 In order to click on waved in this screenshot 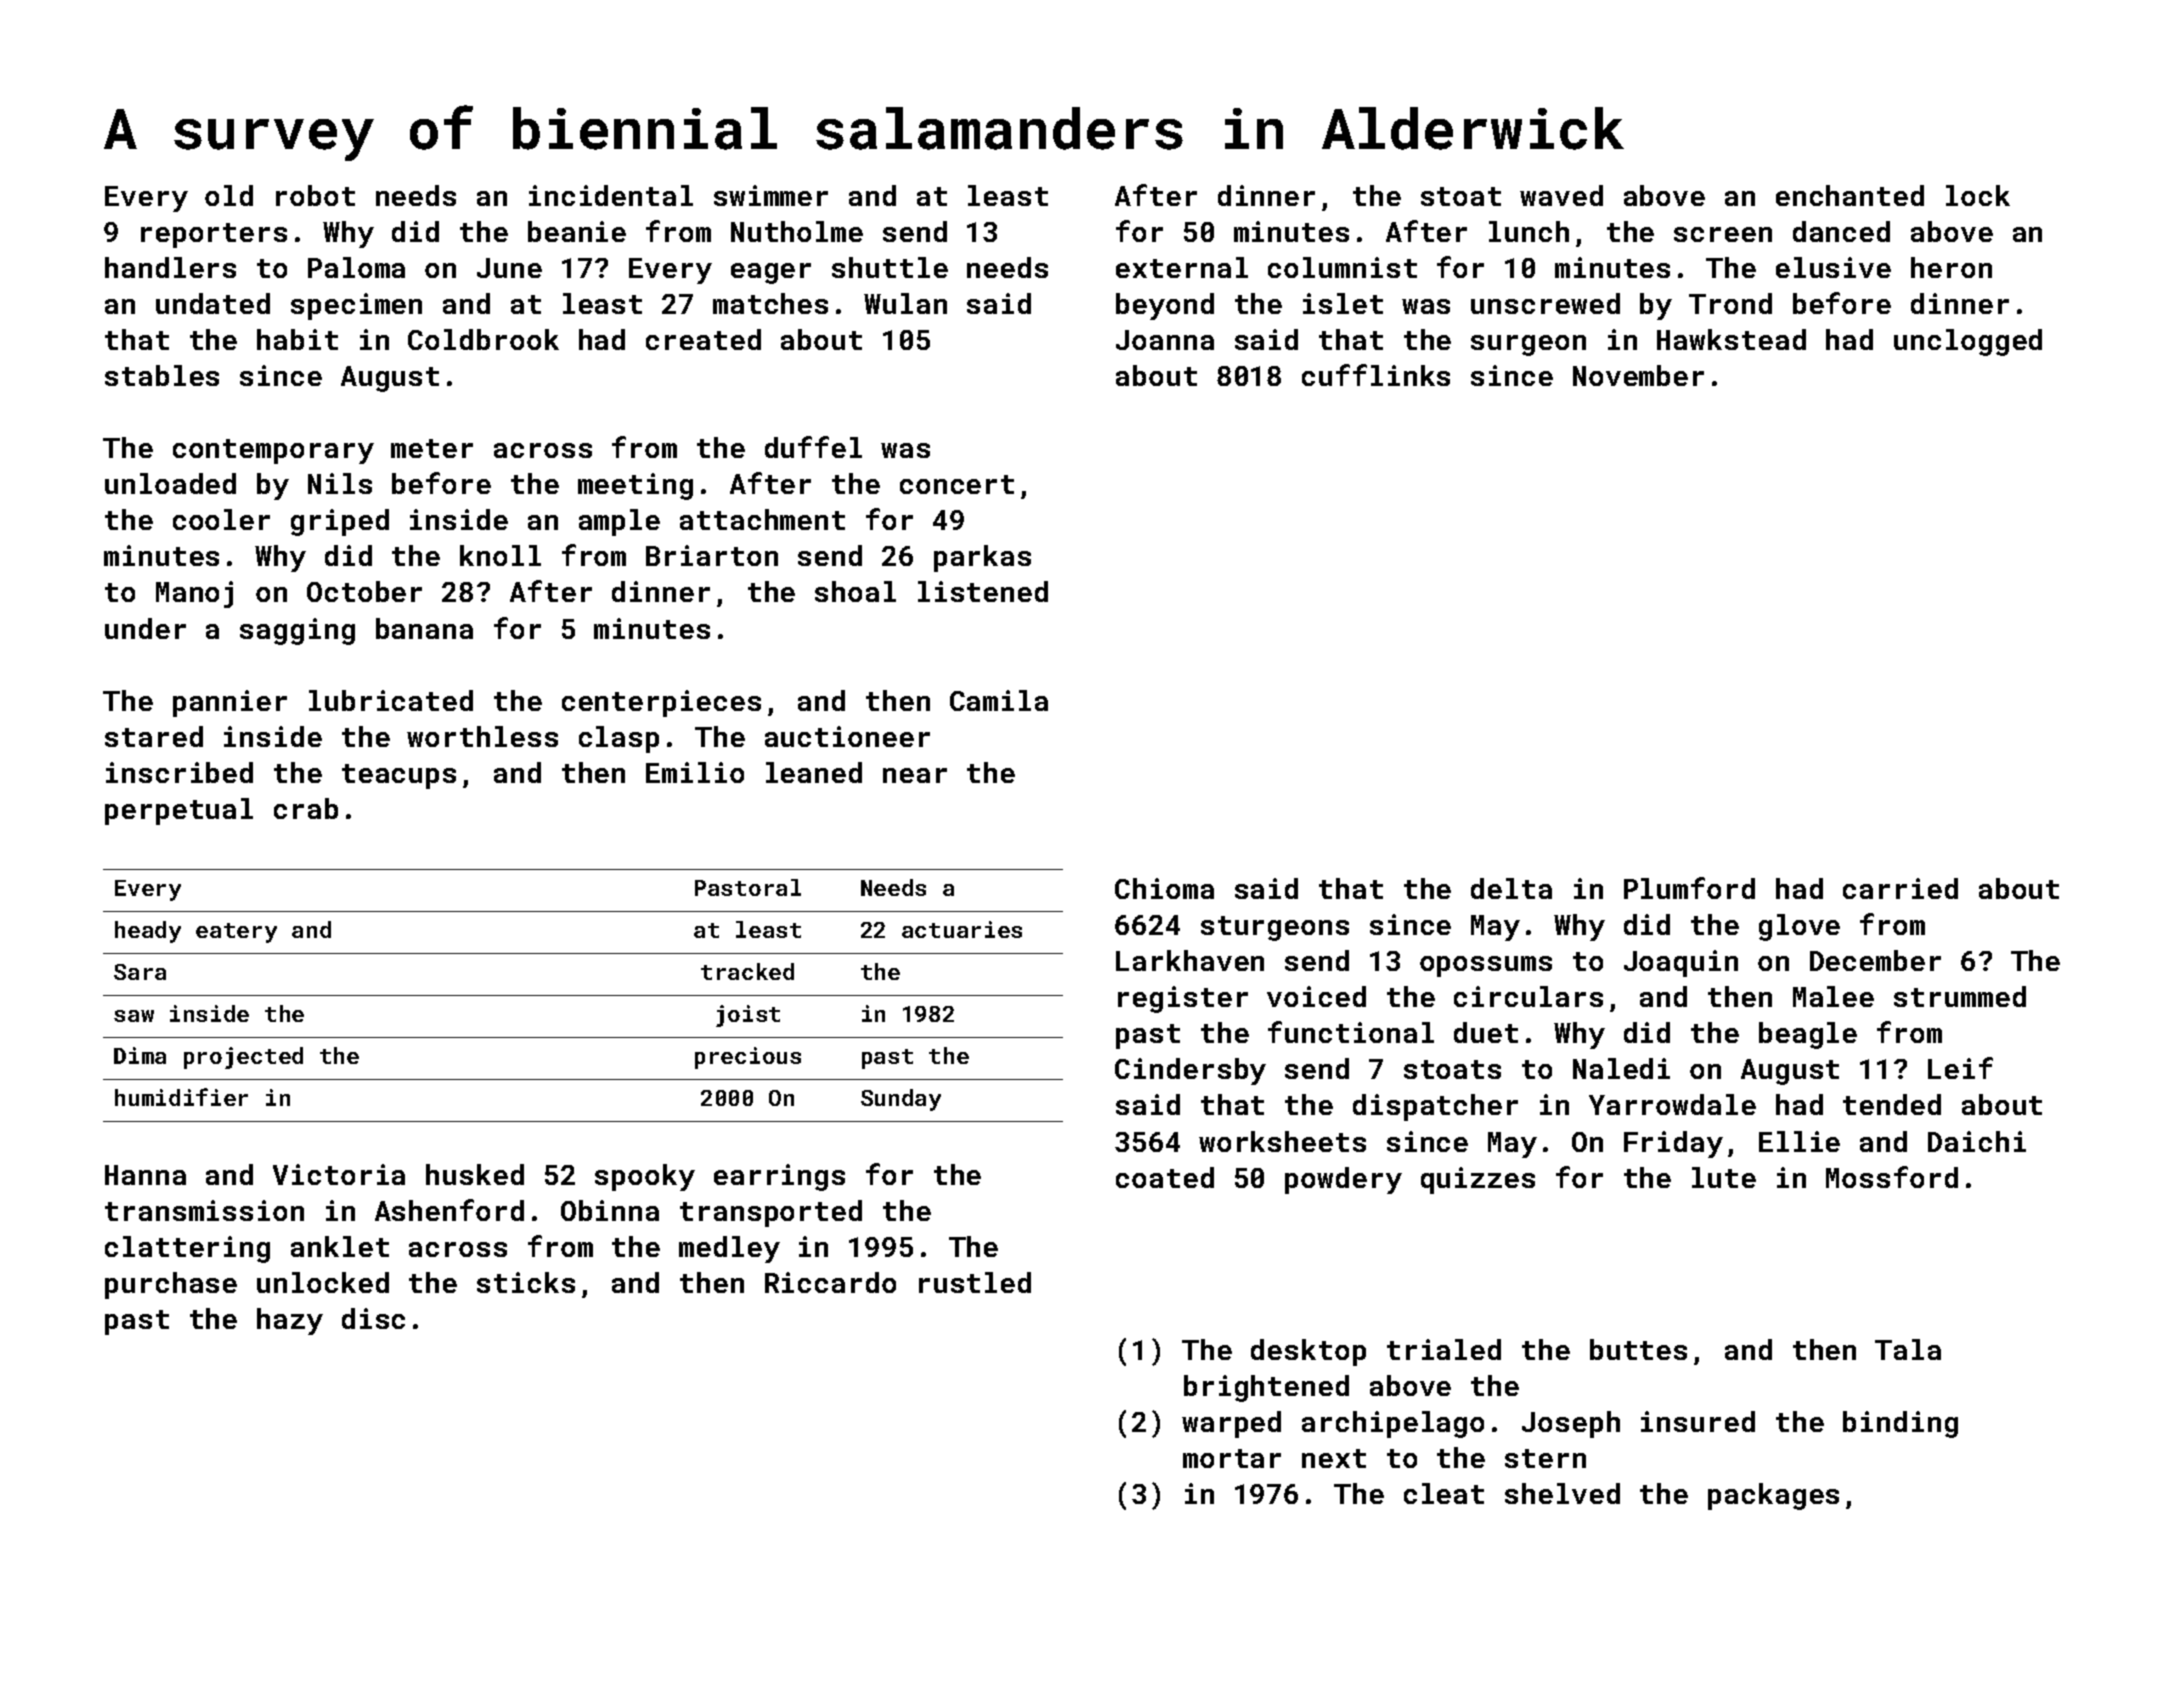, I will do `click(1561, 195)`.
